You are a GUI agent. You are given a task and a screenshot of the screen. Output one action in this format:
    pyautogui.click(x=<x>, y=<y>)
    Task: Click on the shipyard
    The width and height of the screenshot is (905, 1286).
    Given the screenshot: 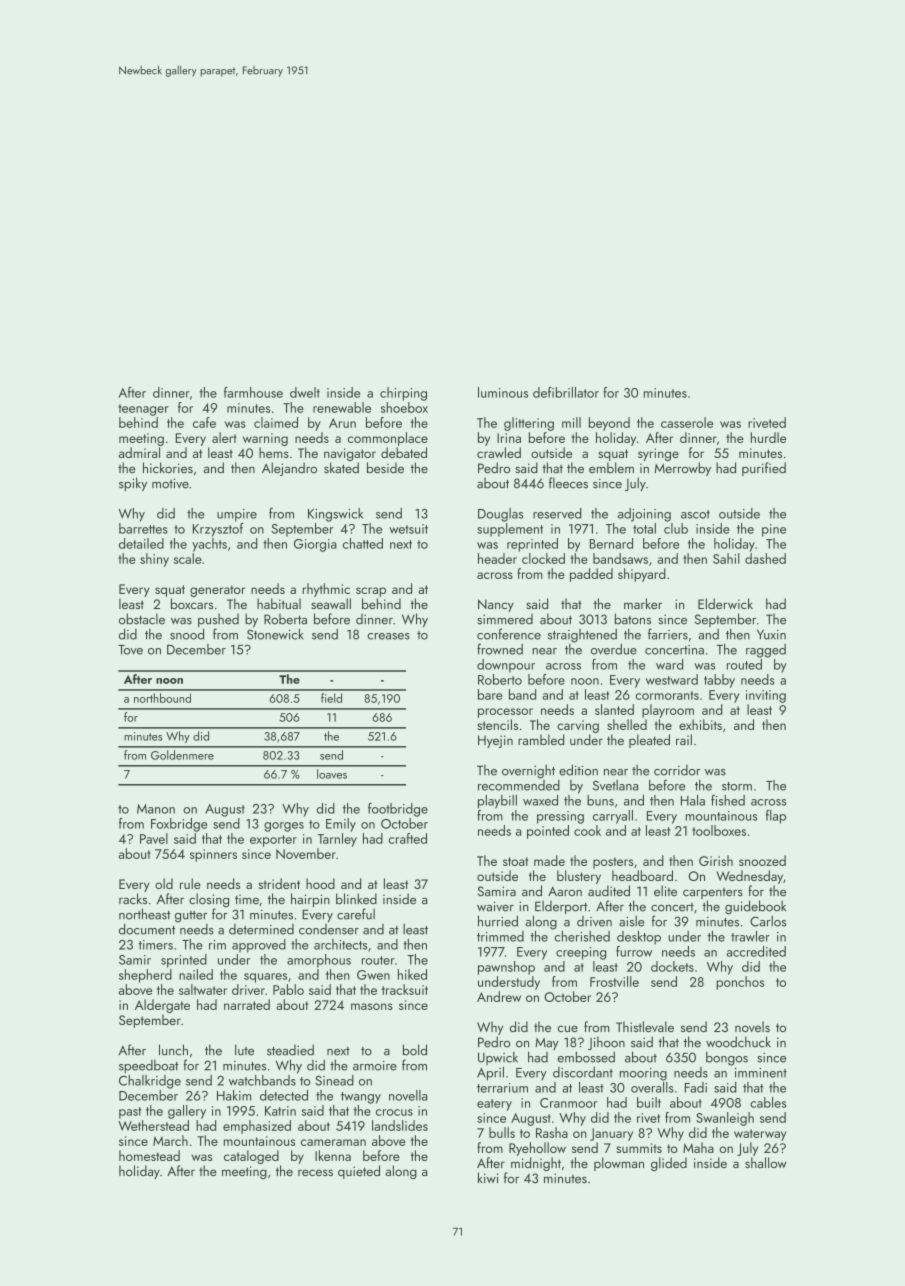 What is the action you would take?
    pyautogui.click(x=642, y=575)
